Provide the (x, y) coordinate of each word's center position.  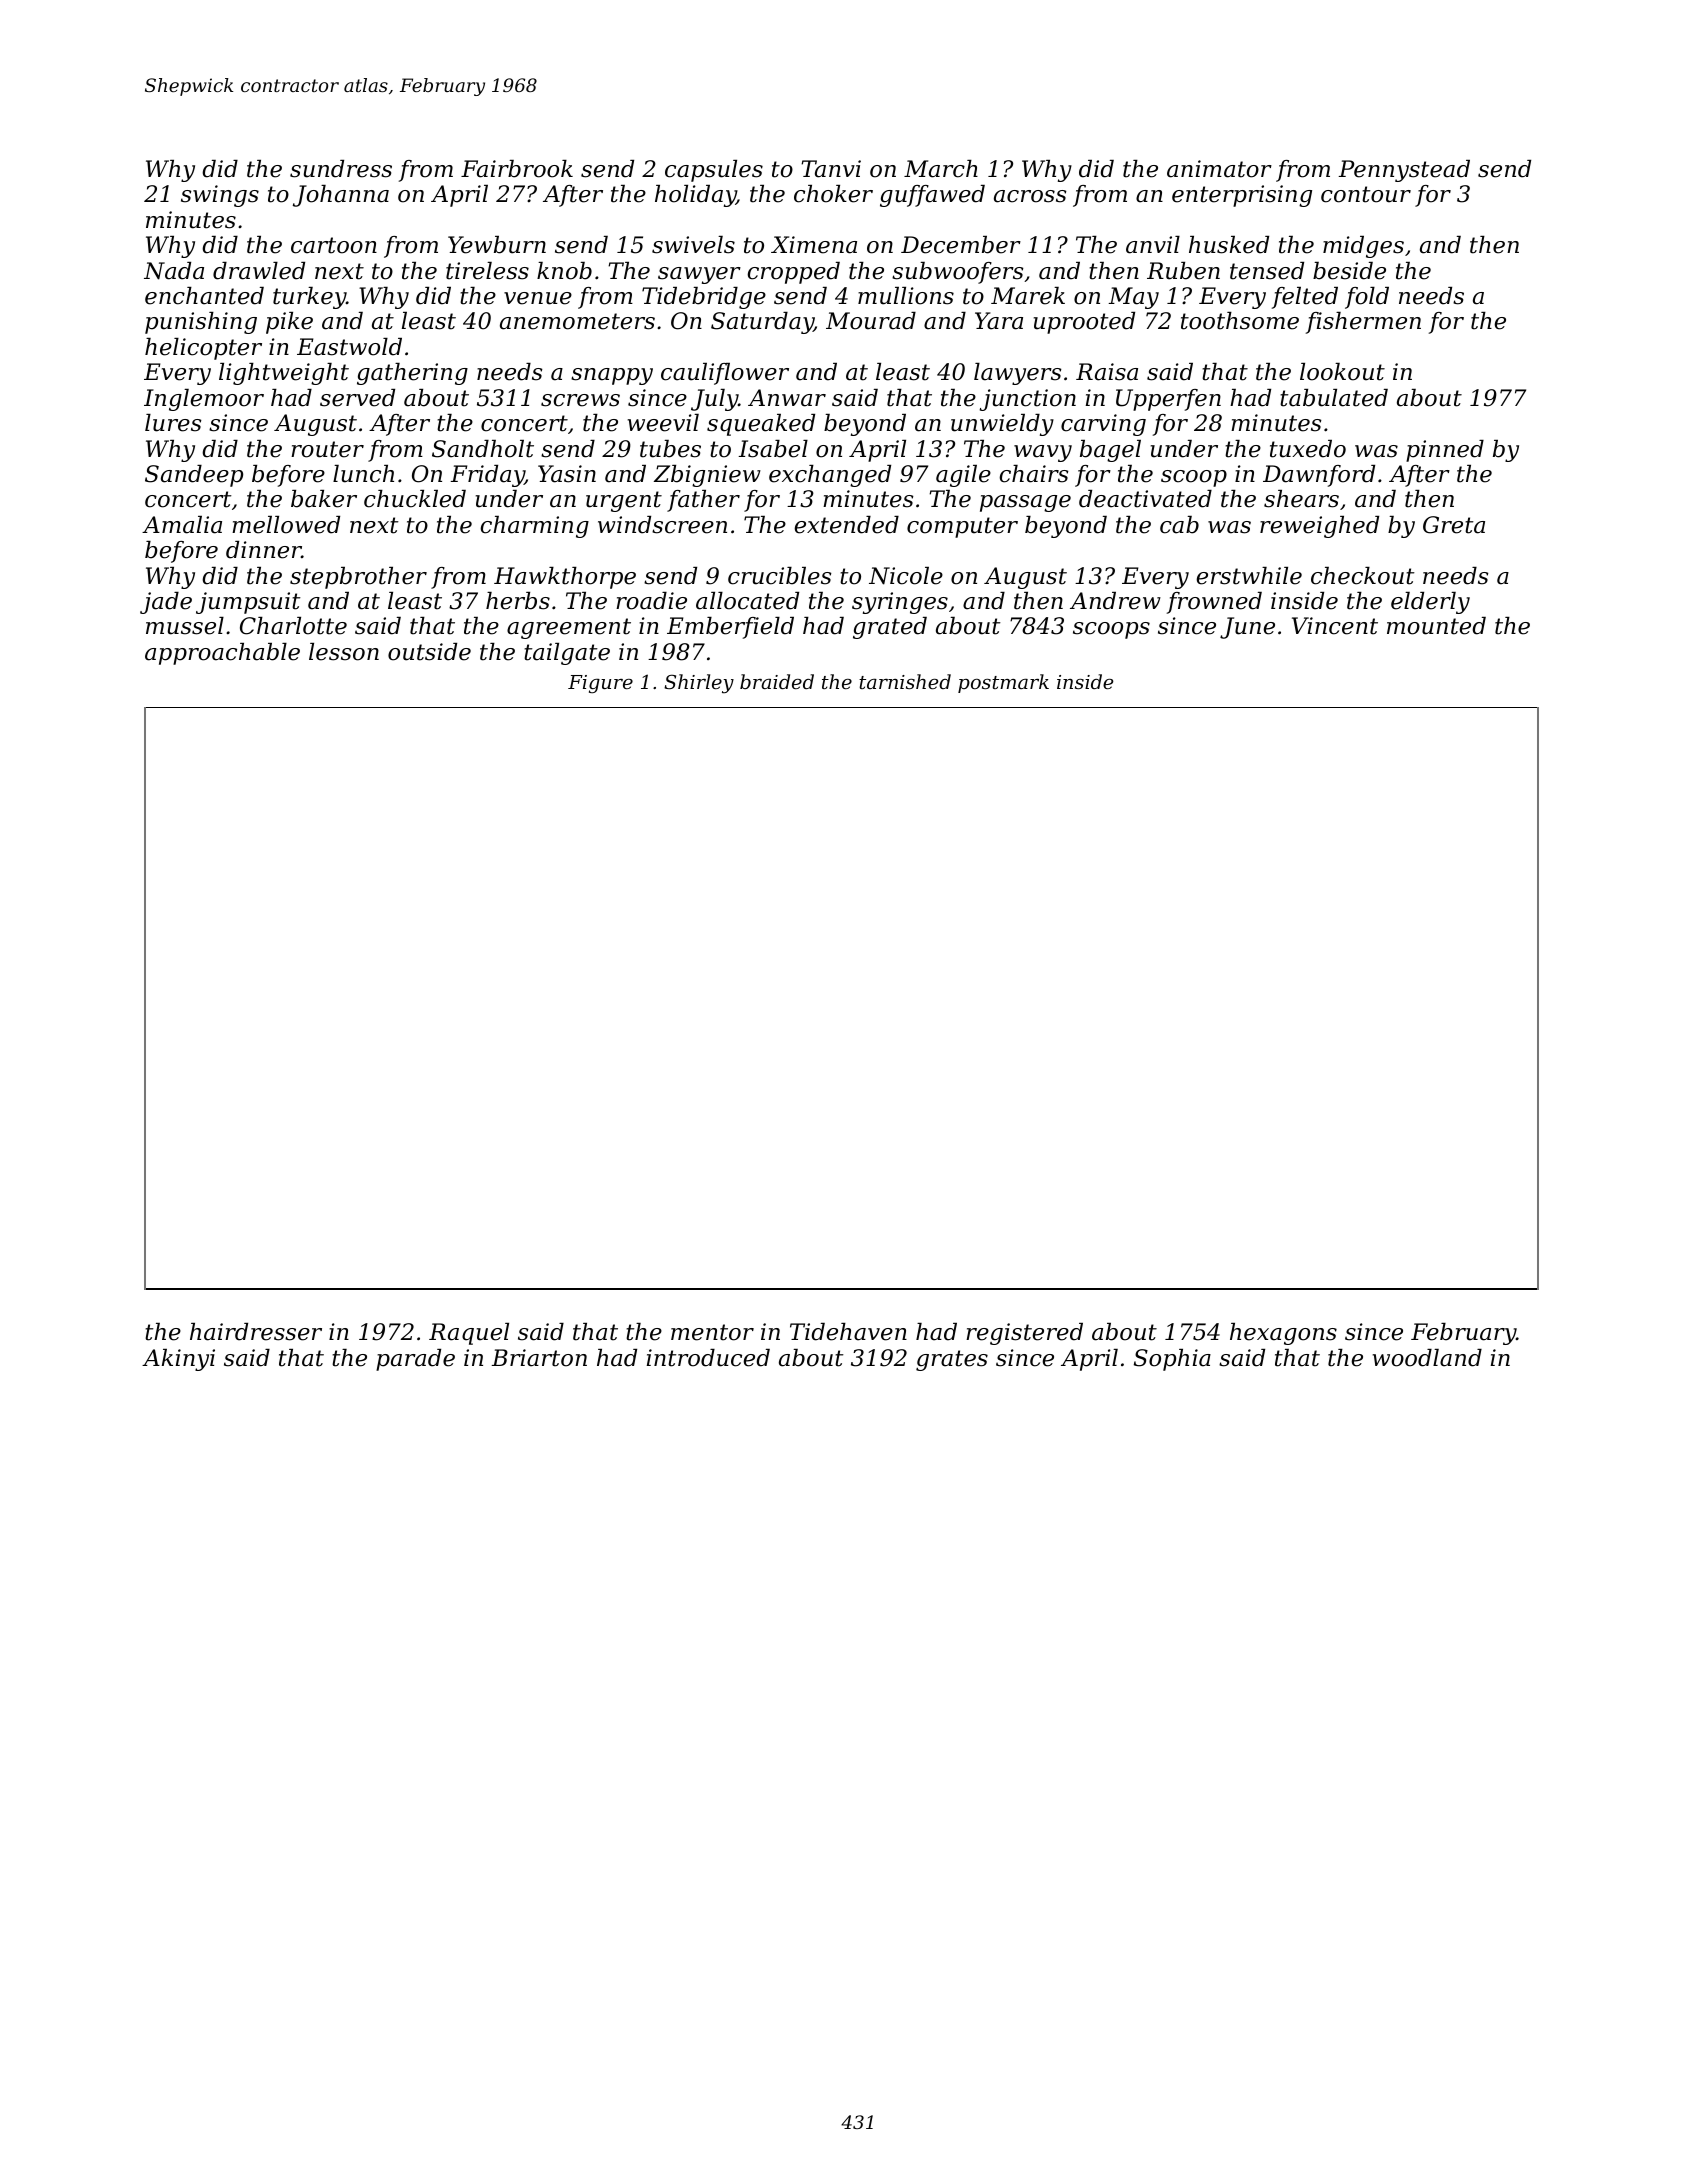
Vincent (1335, 626)
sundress (341, 169)
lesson (344, 652)
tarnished (905, 681)
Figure (600, 684)
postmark (1003, 683)
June (1247, 628)
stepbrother (358, 578)
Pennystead (1404, 171)
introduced (708, 1358)
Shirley (699, 684)
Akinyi (178, 1360)
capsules (714, 171)
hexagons (1283, 1334)
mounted (1436, 626)
